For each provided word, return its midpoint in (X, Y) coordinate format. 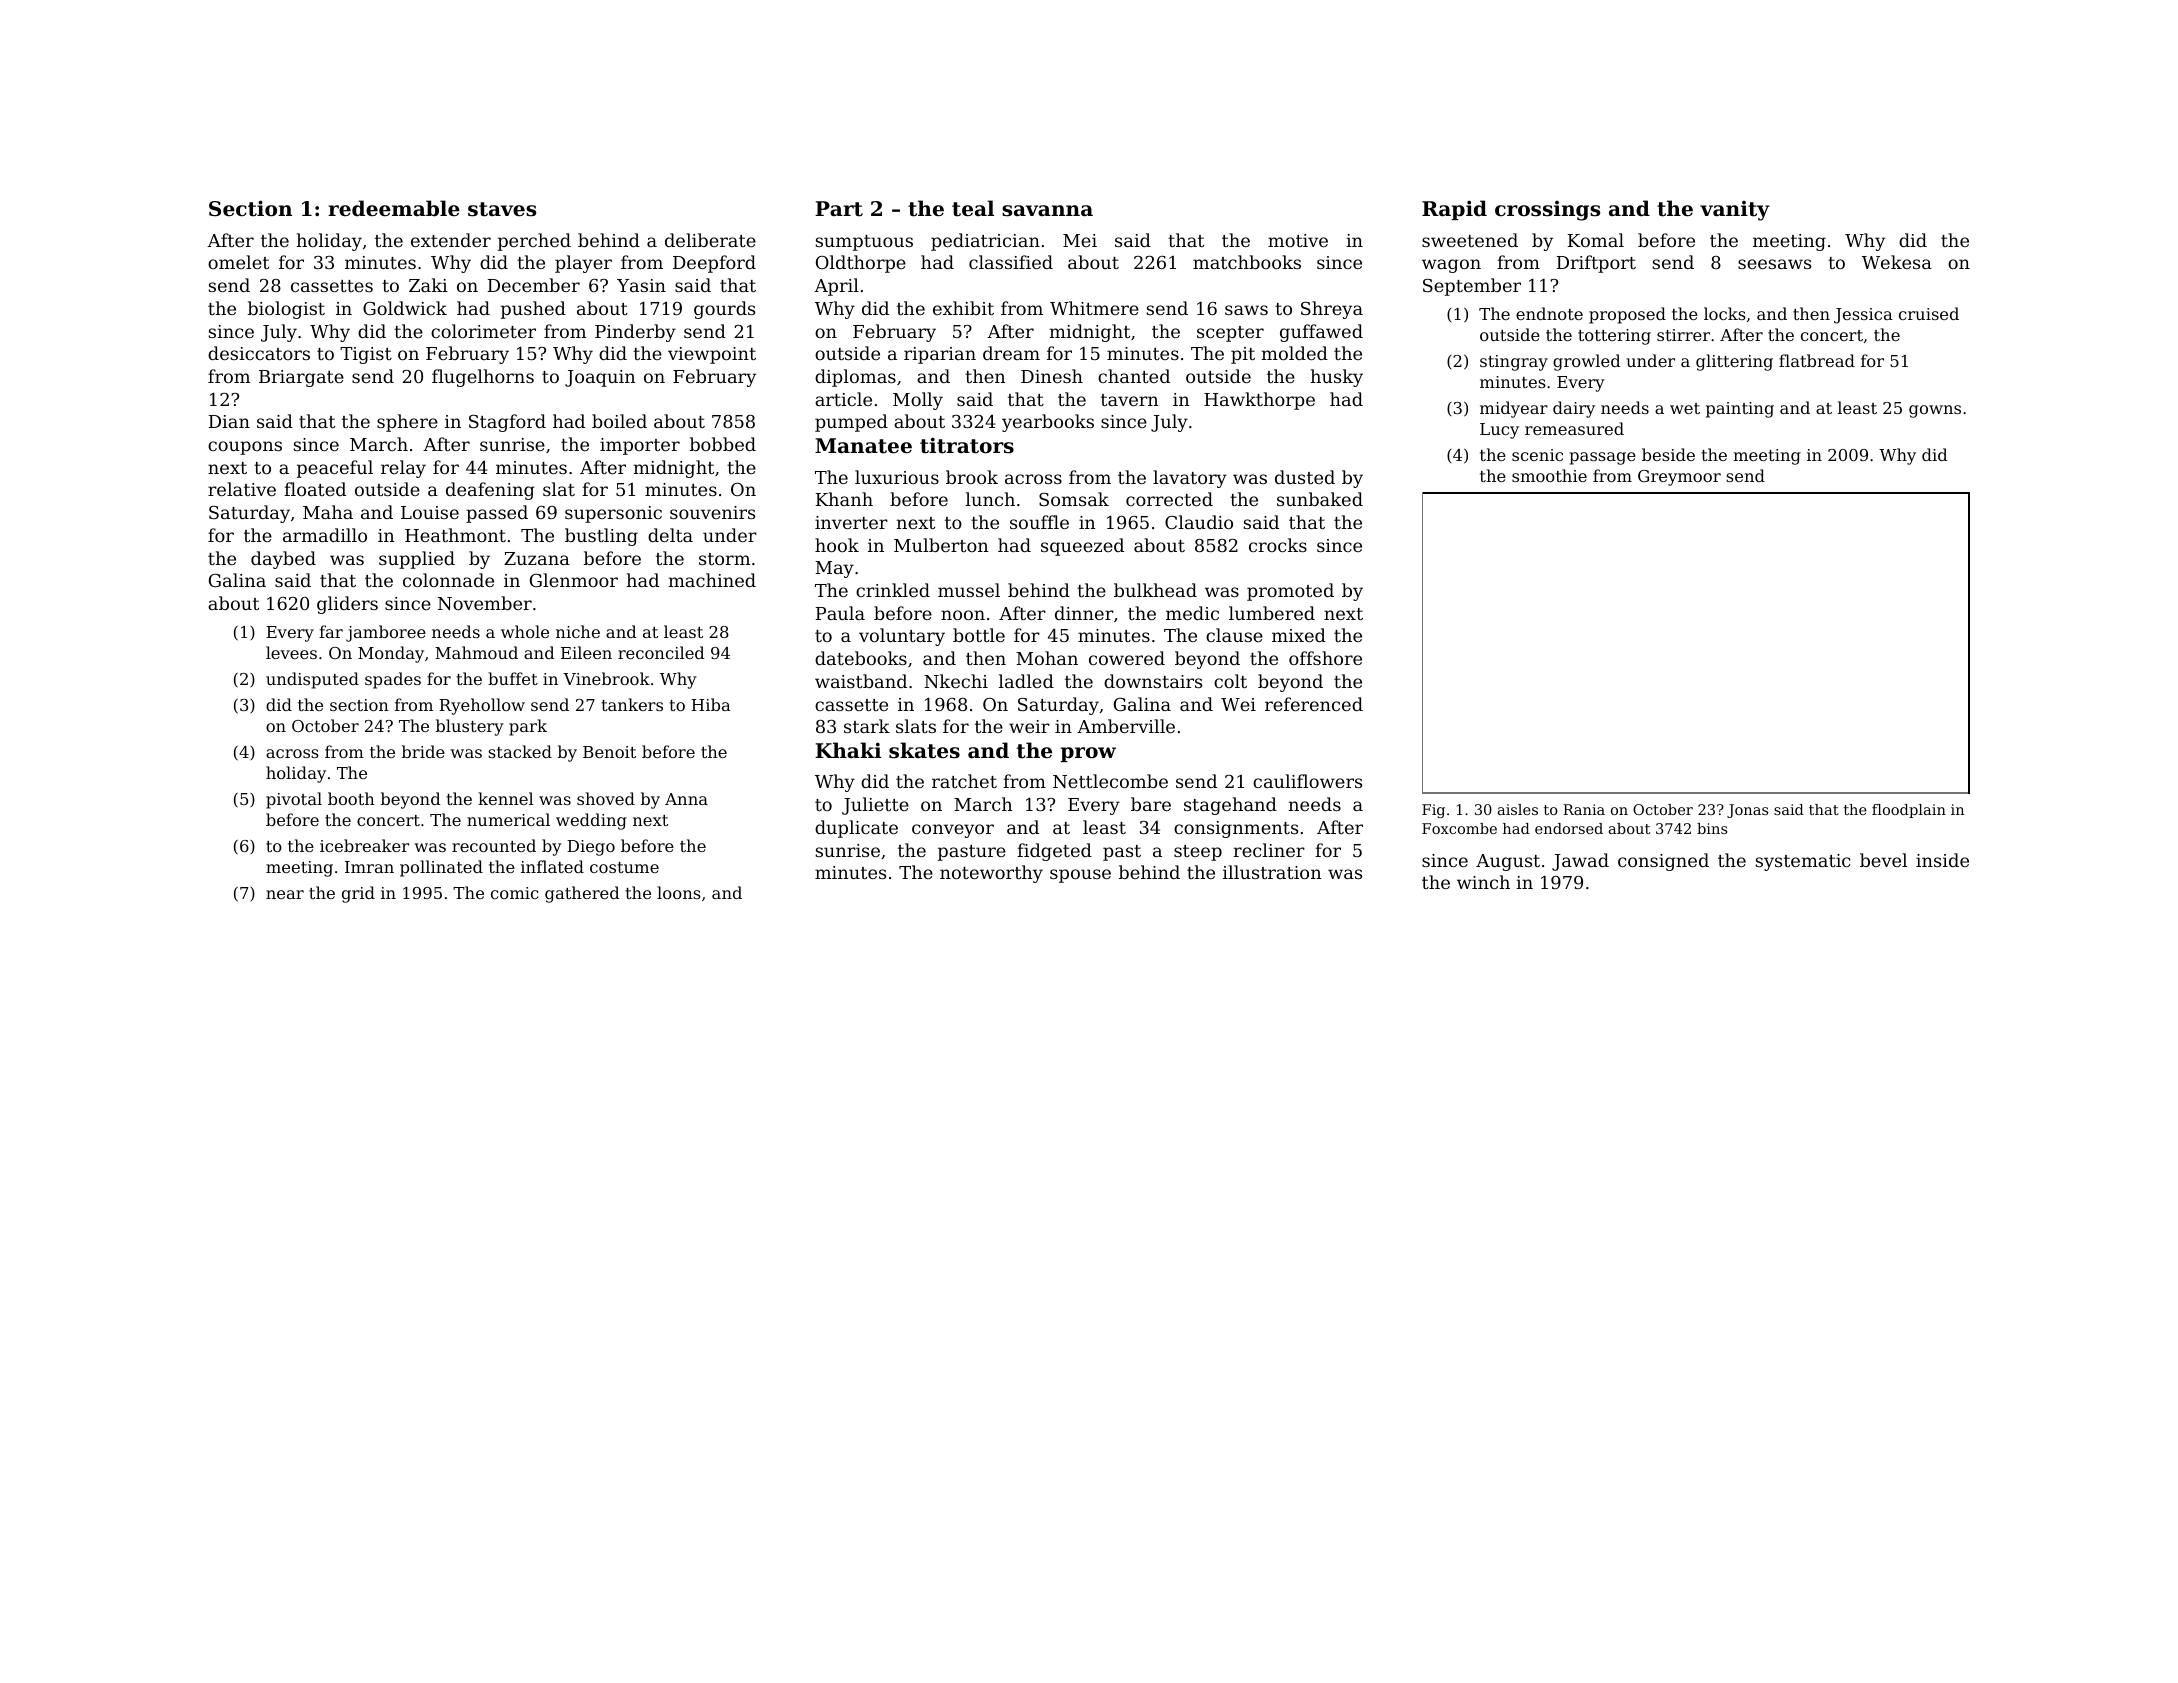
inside (1942, 860)
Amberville (1126, 726)
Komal (1596, 240)
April (836, 287)
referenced (1314, 704)
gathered (582, 894)
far (331, 631)
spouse (1080, 876)
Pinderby (635, 333)
